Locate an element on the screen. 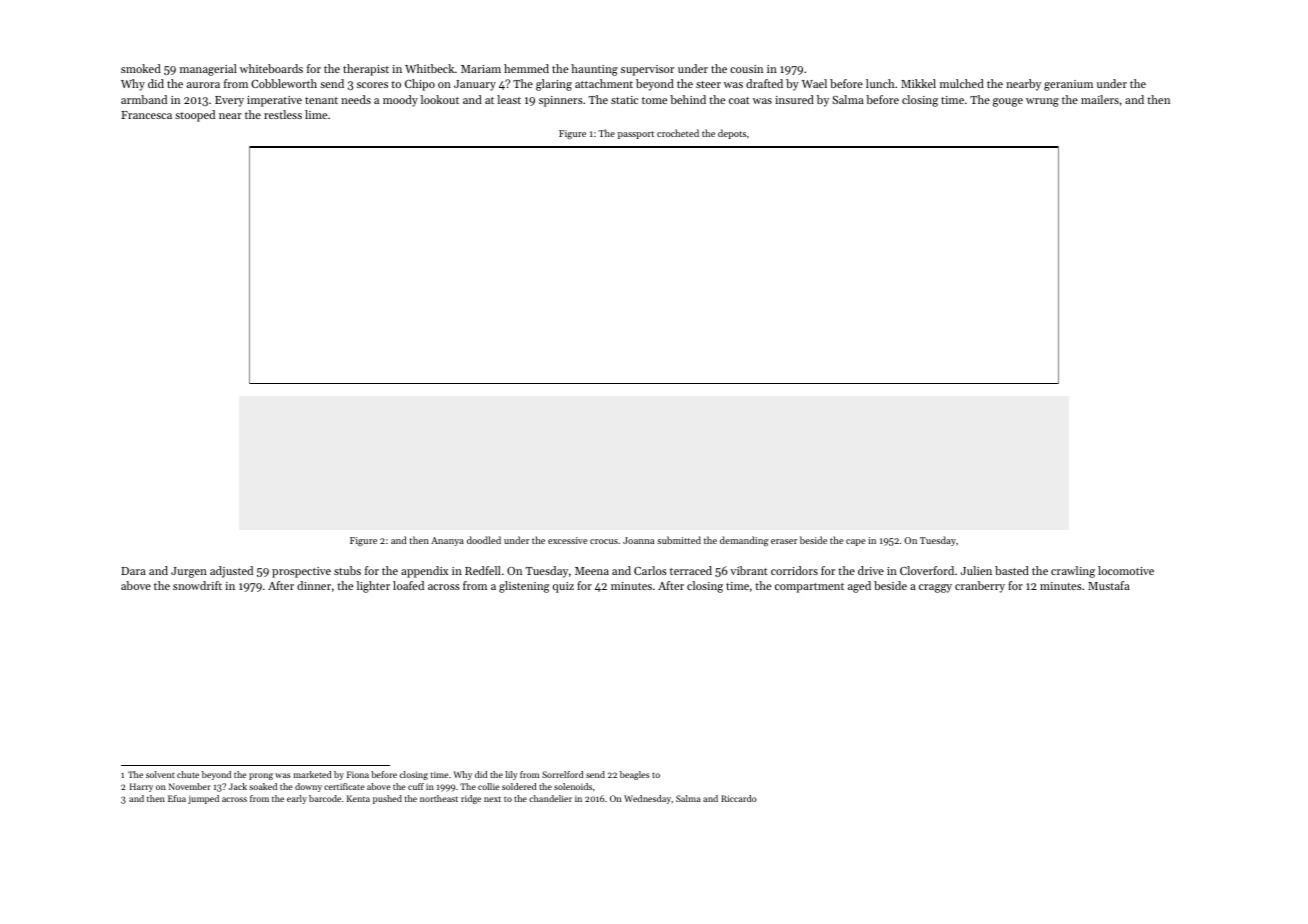 This screenshot has height=924, width=1308. mulched is located at coordinates (962, 83).
